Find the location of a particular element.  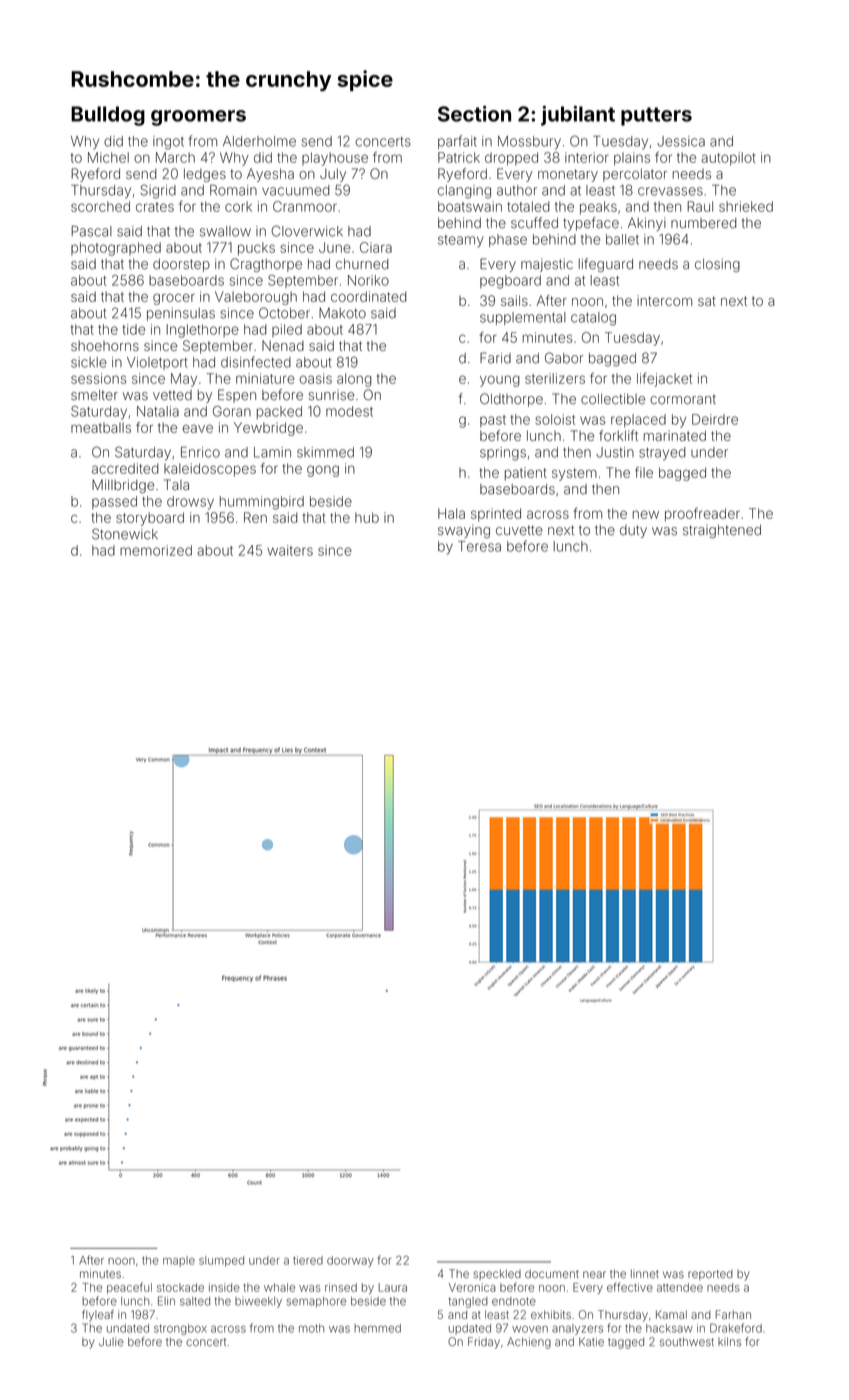

kilns is located at coordinates (729, 1341).
